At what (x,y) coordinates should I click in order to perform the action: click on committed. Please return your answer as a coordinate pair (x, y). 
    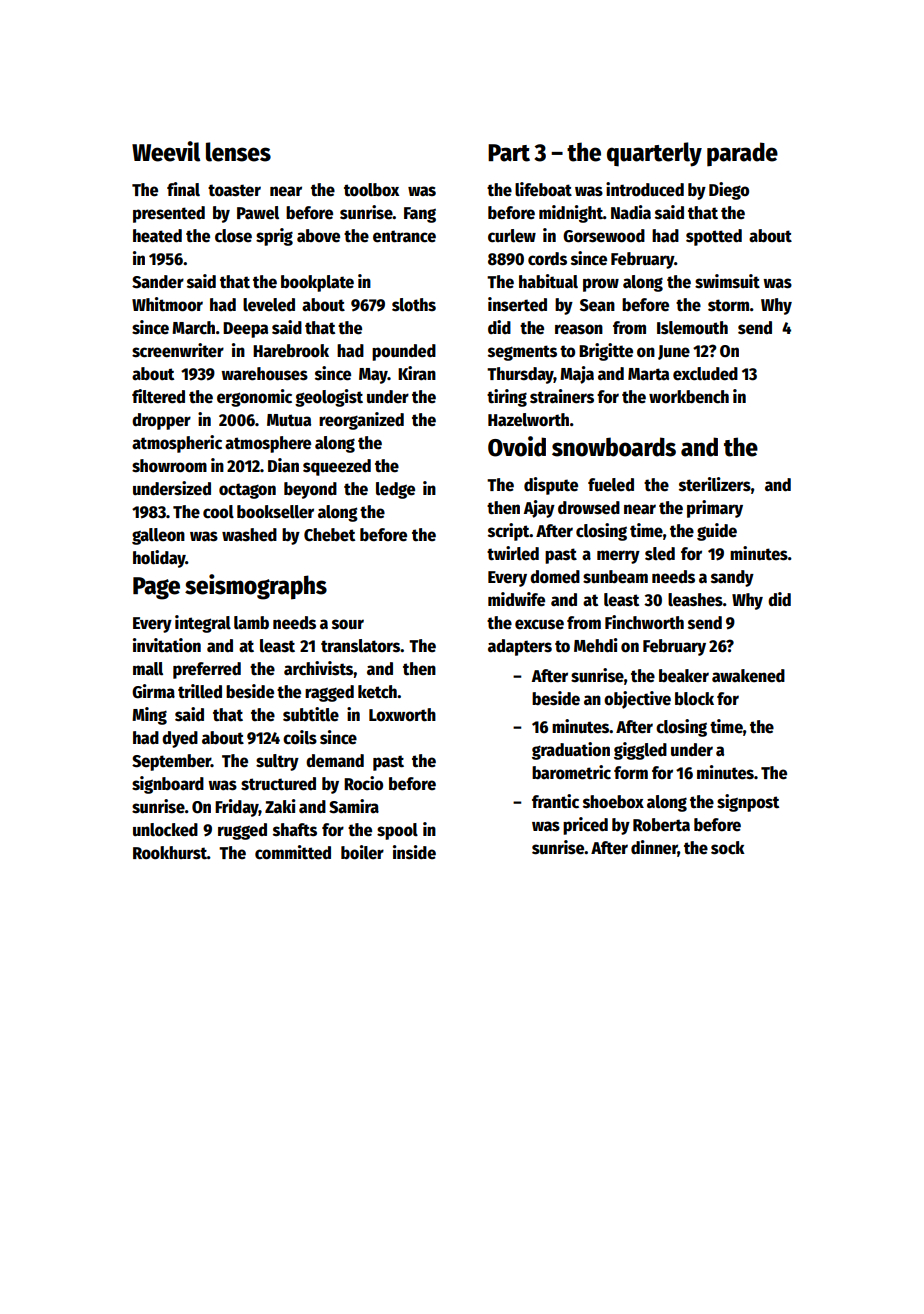
    Looking at the image, I should click on (293, 852).
